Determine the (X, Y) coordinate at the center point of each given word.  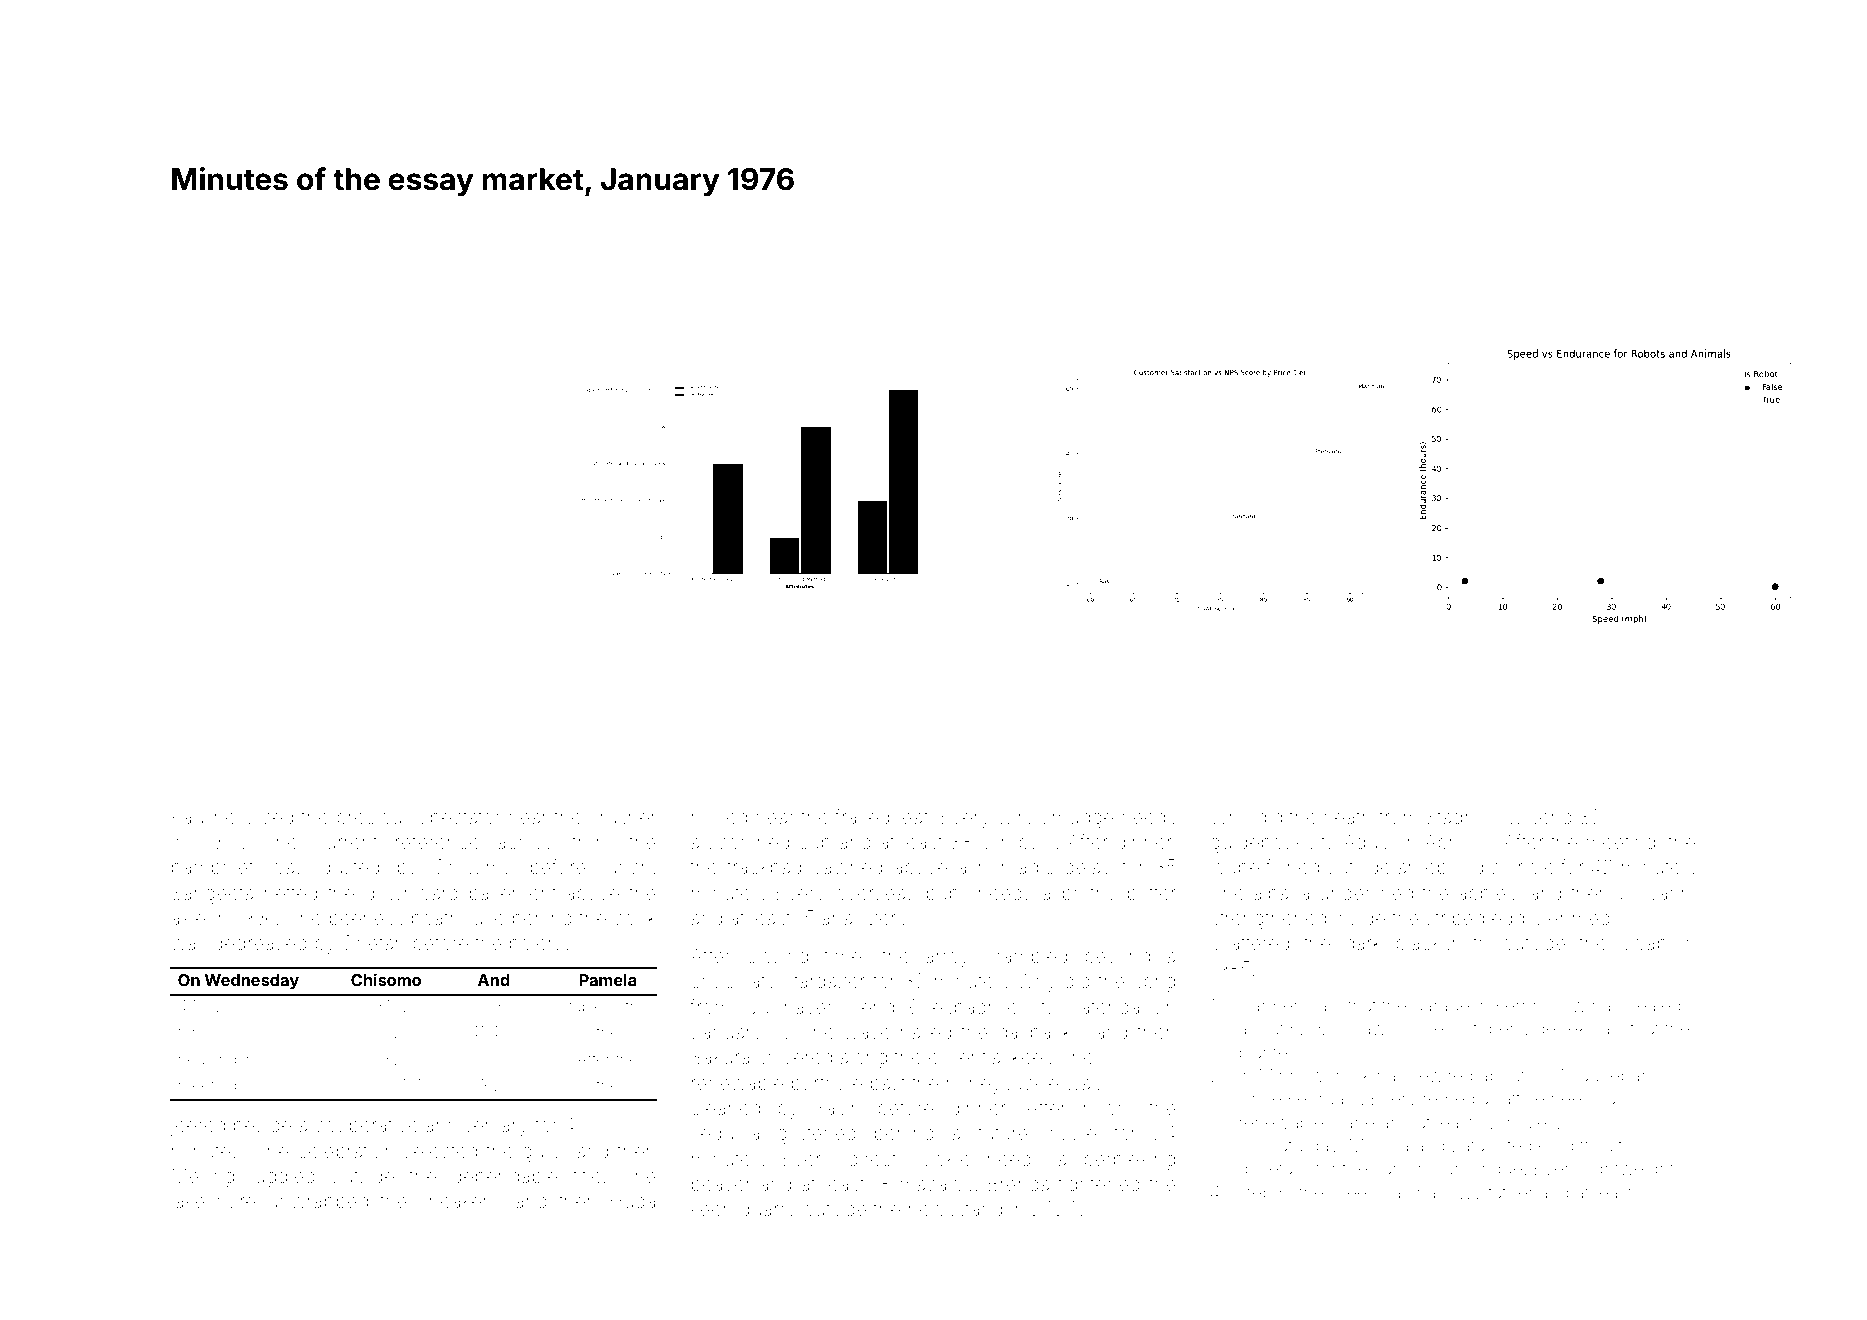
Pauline (203, 816)
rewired (1443, 1075)
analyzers (863, 920)
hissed (719, 817)
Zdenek (1555, 1028)
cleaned (725, 1108)
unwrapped (318, 1203)
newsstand (955, 1209)
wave (867, 1033)
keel (1029, 1057)
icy (211, 1008)
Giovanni (1657, 892)
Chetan (373, 942)
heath (1347, 817)
